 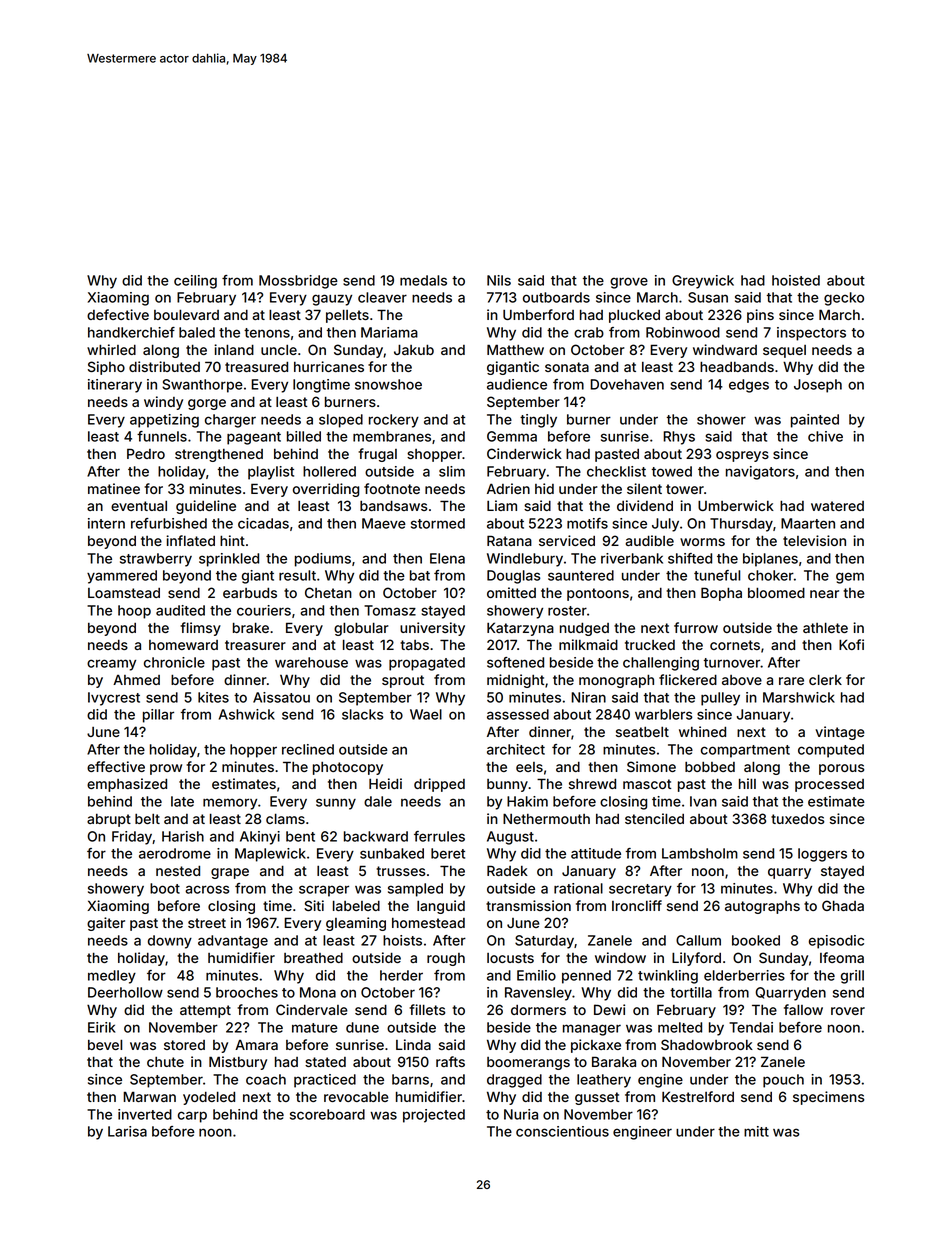 What do you see at coordinates (116, 766) in the screenshot?
I see `effective` at bounding box center [116, 766].
